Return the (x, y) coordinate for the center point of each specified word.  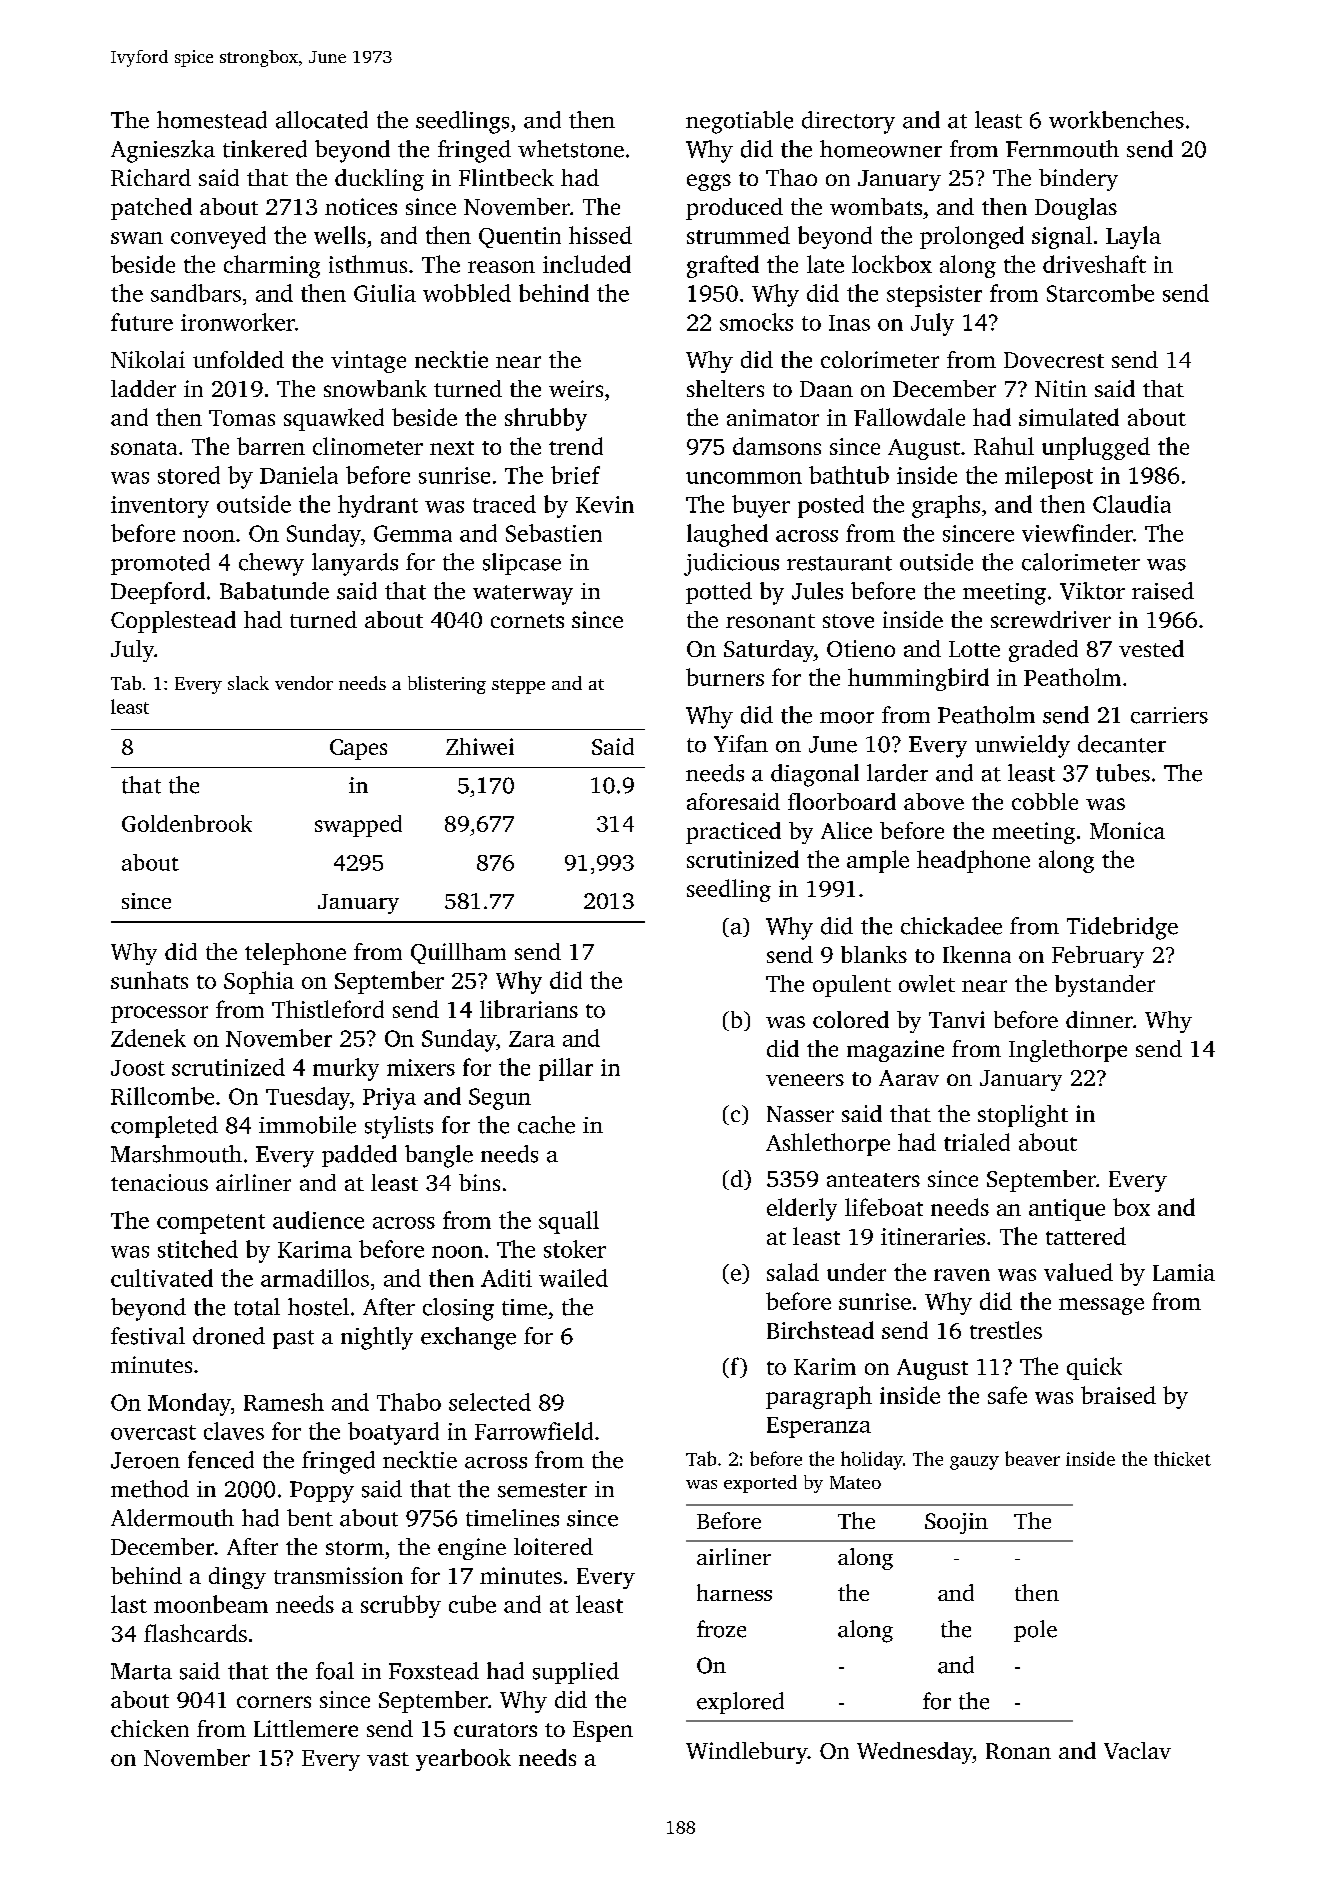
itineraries (933, 1236)
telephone (295, 954)
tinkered (265, 149)
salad (793, 1272)
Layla (1133, 237)
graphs (946, 506)
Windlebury (747, 1753)
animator (773, 417)
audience (318, 1220)
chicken (150, 1728)
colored (851, 1019)
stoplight (1023, 1116)
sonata (144, 448)
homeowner (881, 149)
